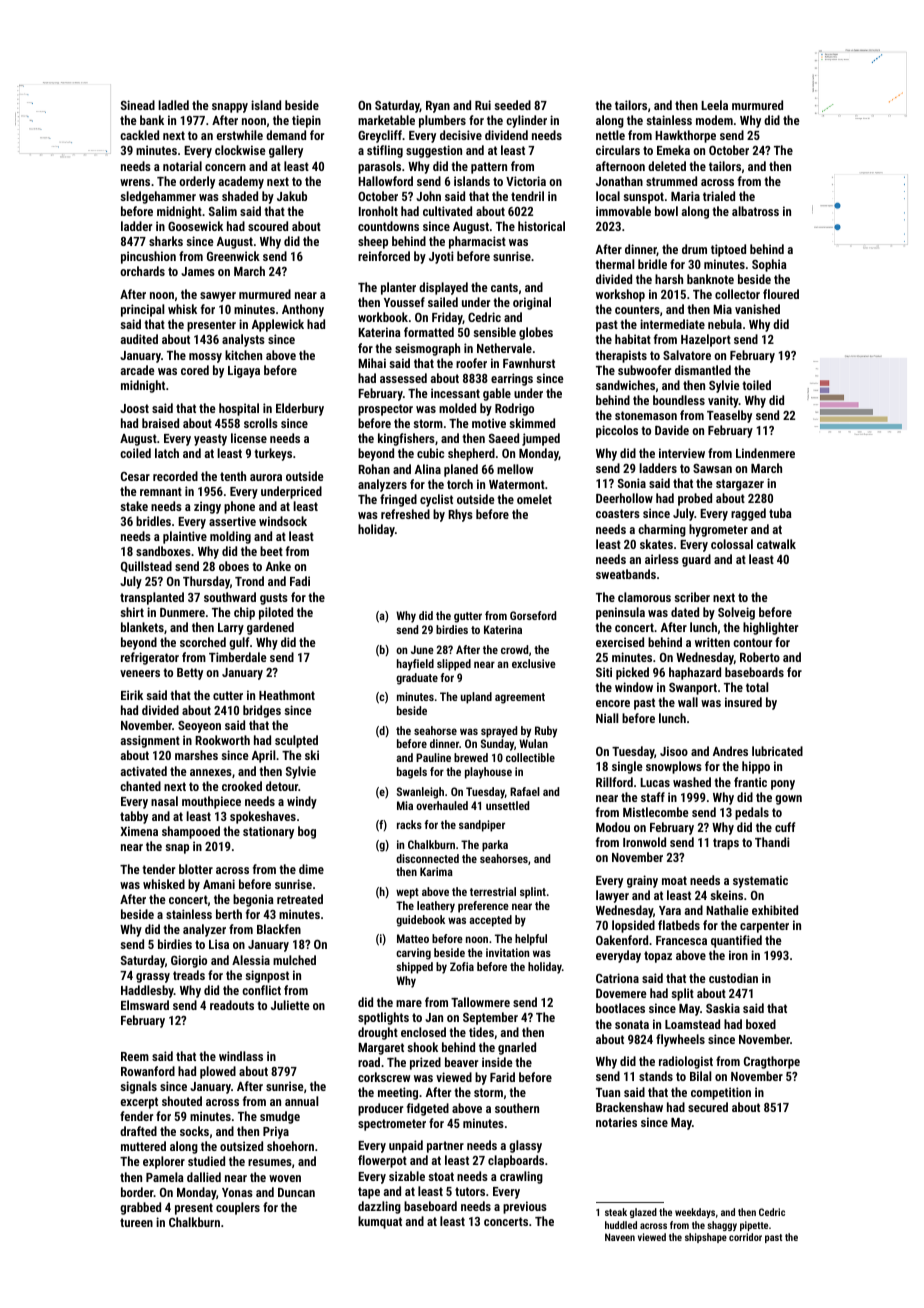  Describe the element at coordinates (267, 976) in the image. I see `signpost` at that location.
